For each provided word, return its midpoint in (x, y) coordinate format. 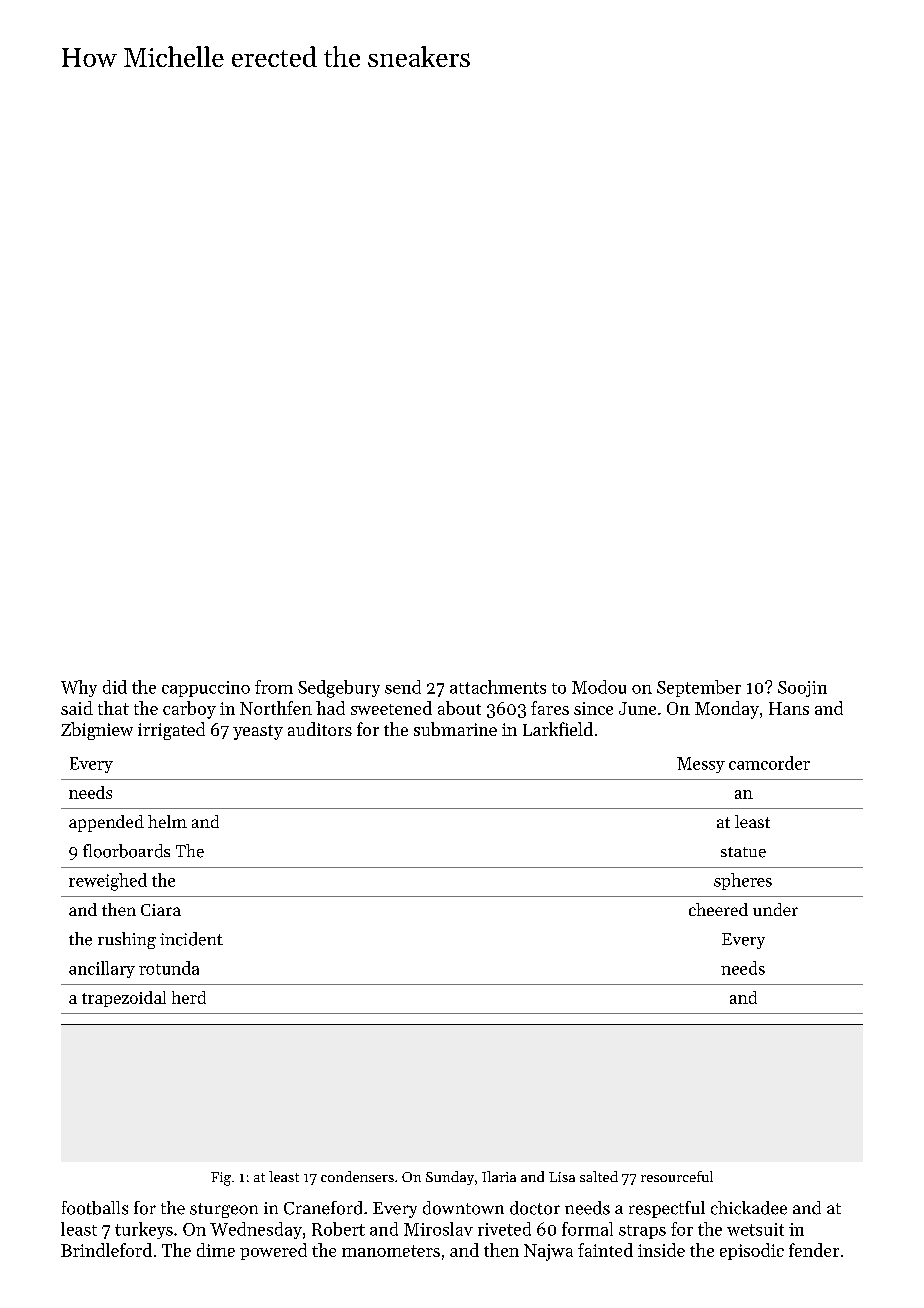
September (699, 688)
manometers (391, 1251)
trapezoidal (124, 999)
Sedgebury (339, 689)
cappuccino (206, 689)
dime (216, 1250)
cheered (718, 909)
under (775, 909)
